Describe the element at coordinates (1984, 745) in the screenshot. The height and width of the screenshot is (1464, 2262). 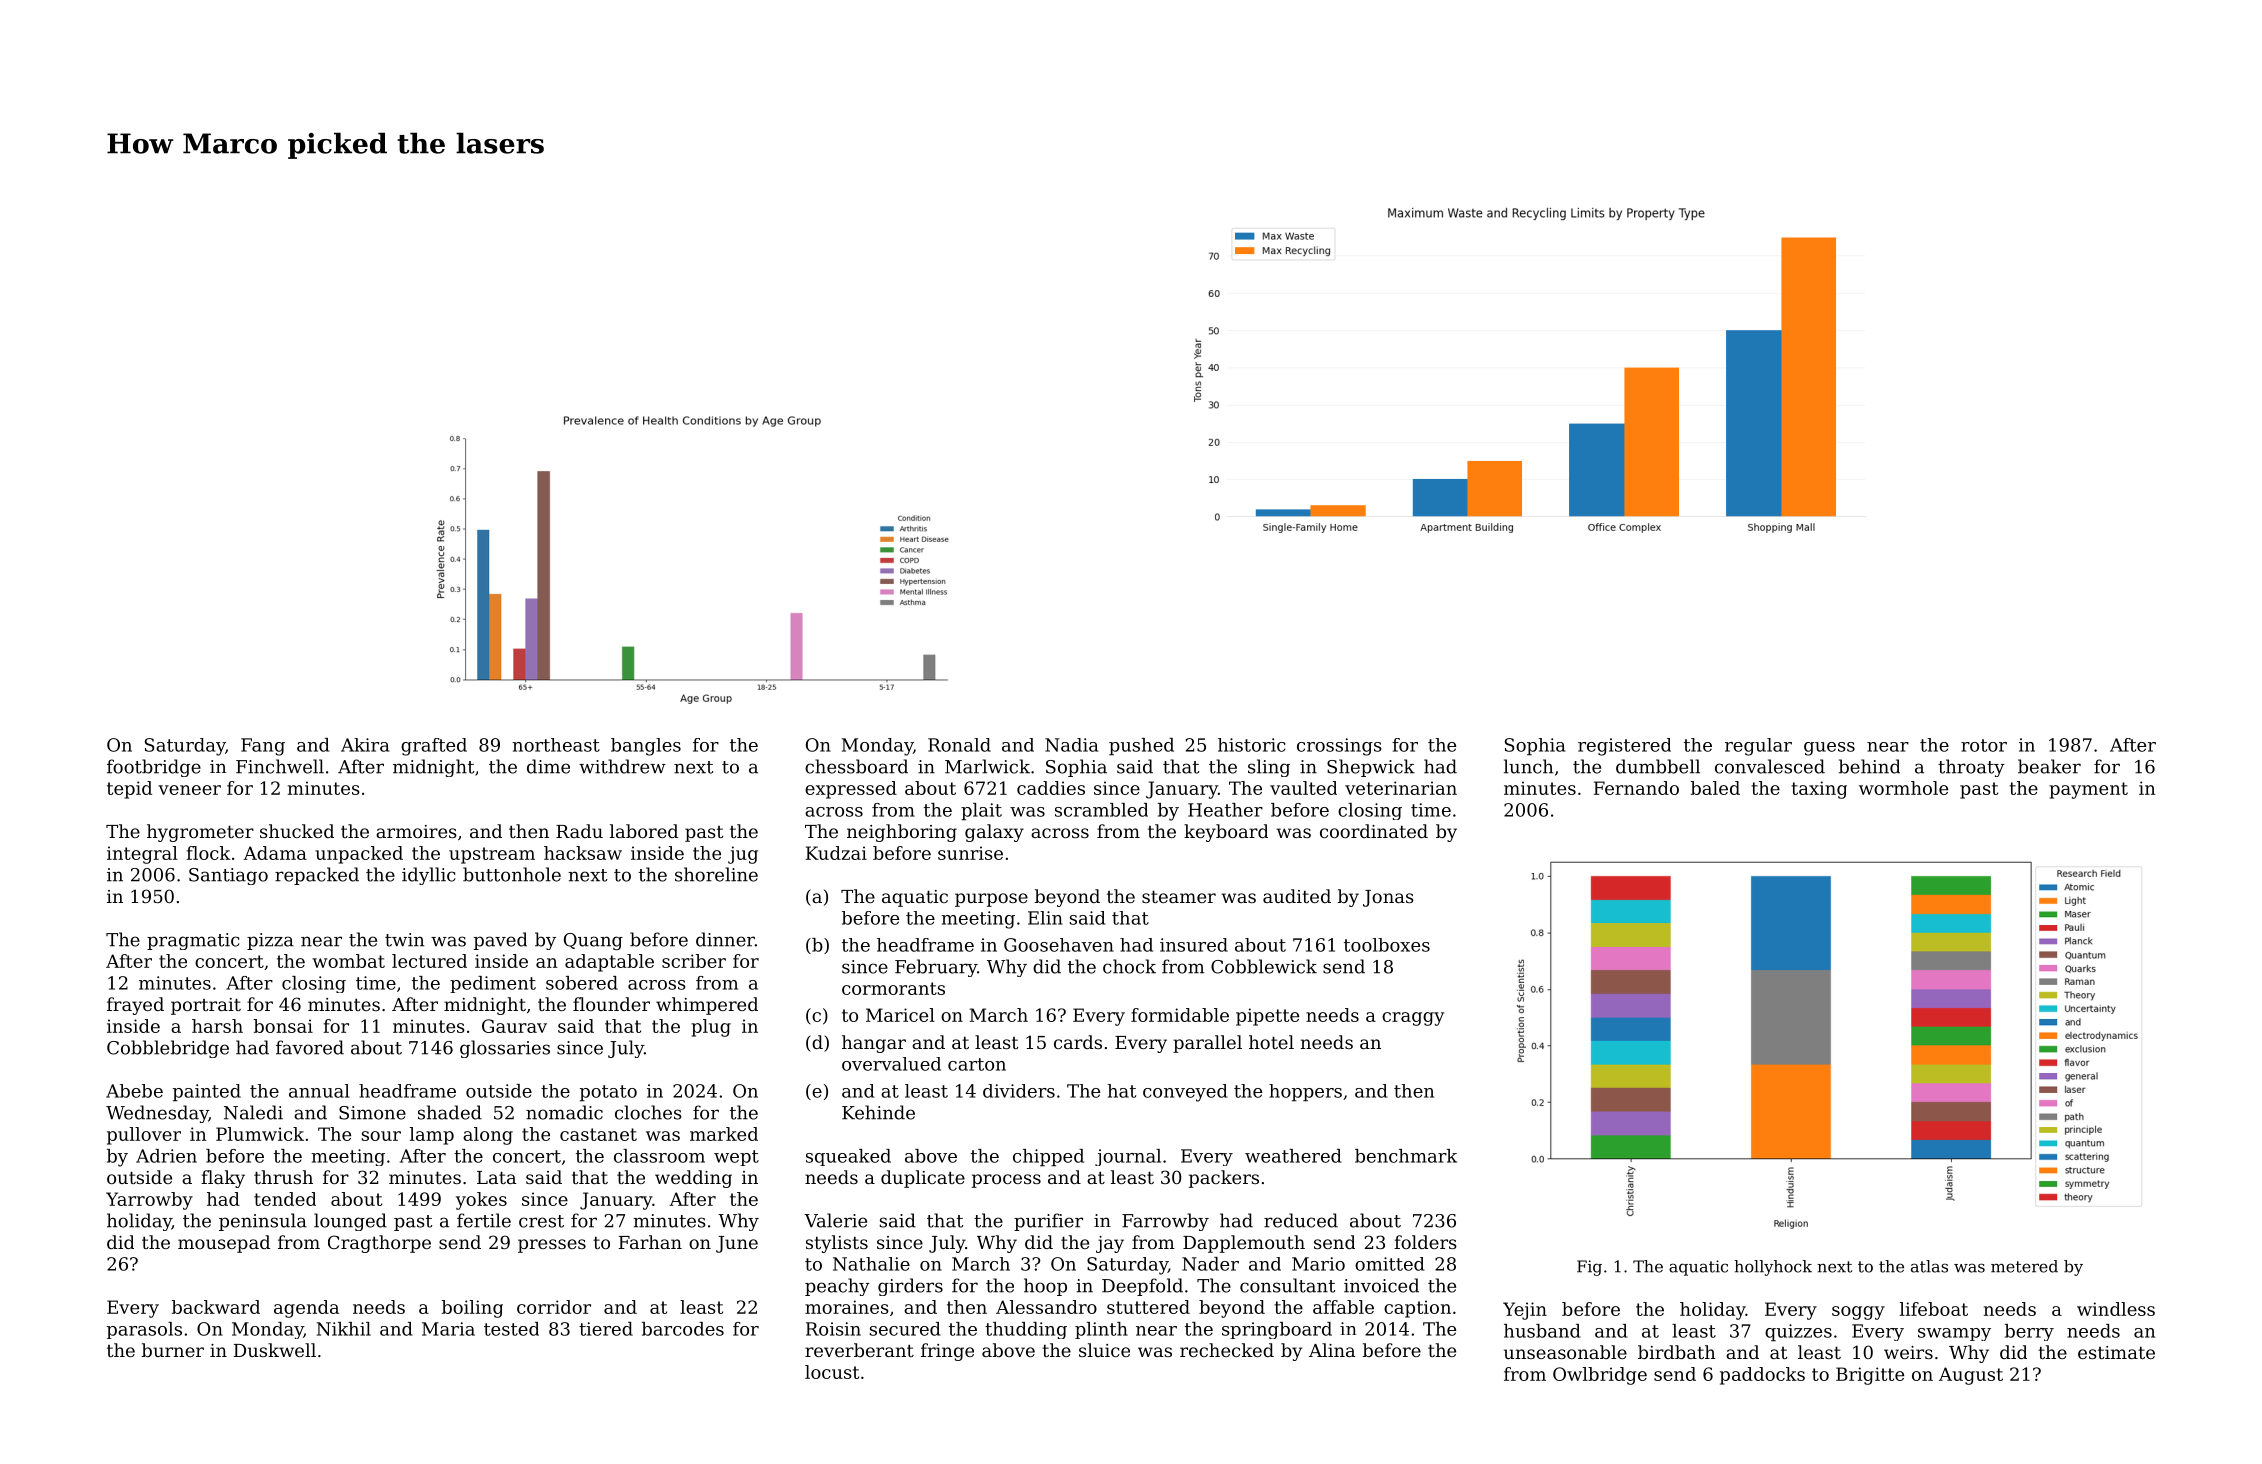
I see `rotor` at that location.
